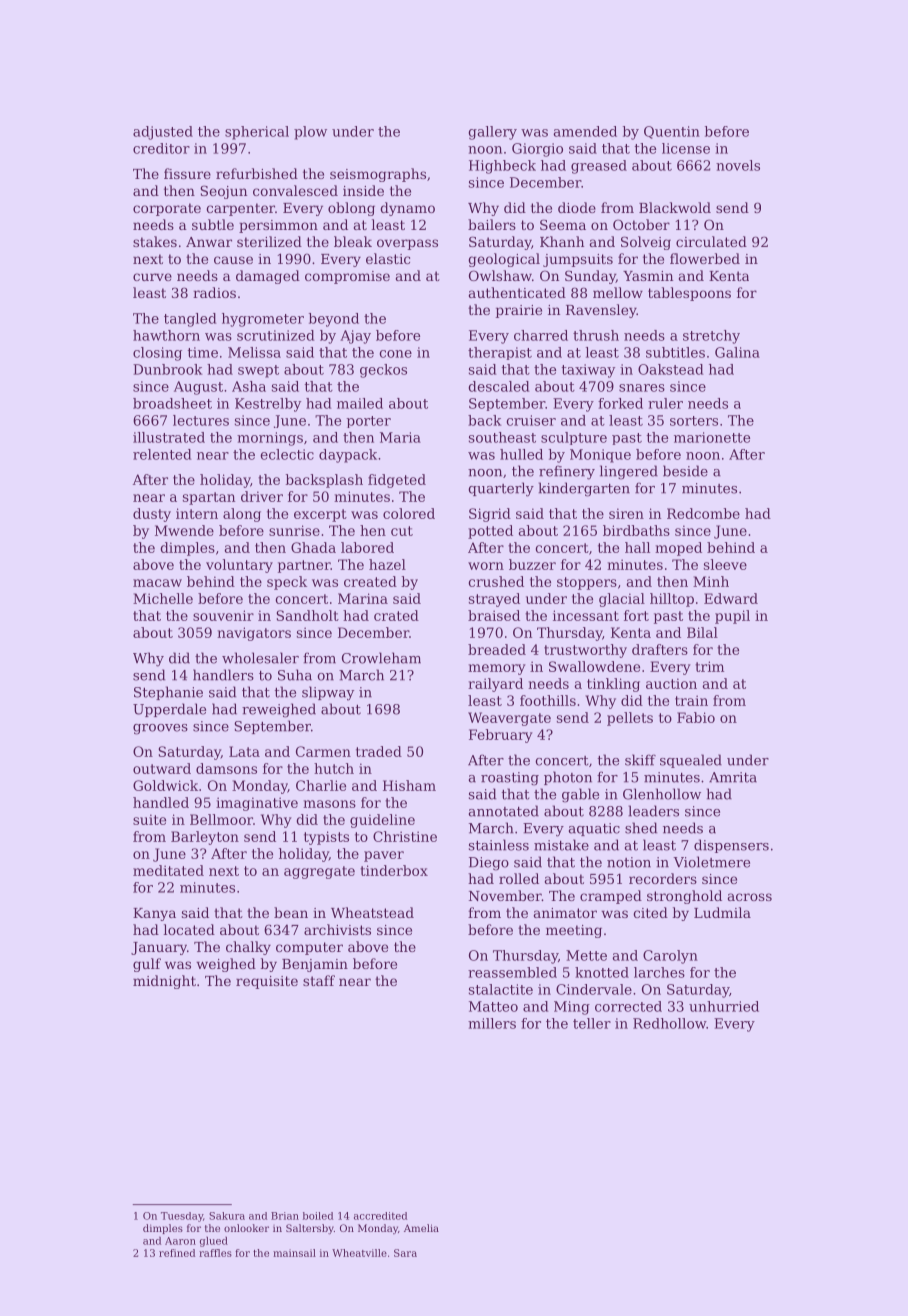  Describe the element at coordinates (663, 878) in the screenshot. I see `recorders` at that location.
